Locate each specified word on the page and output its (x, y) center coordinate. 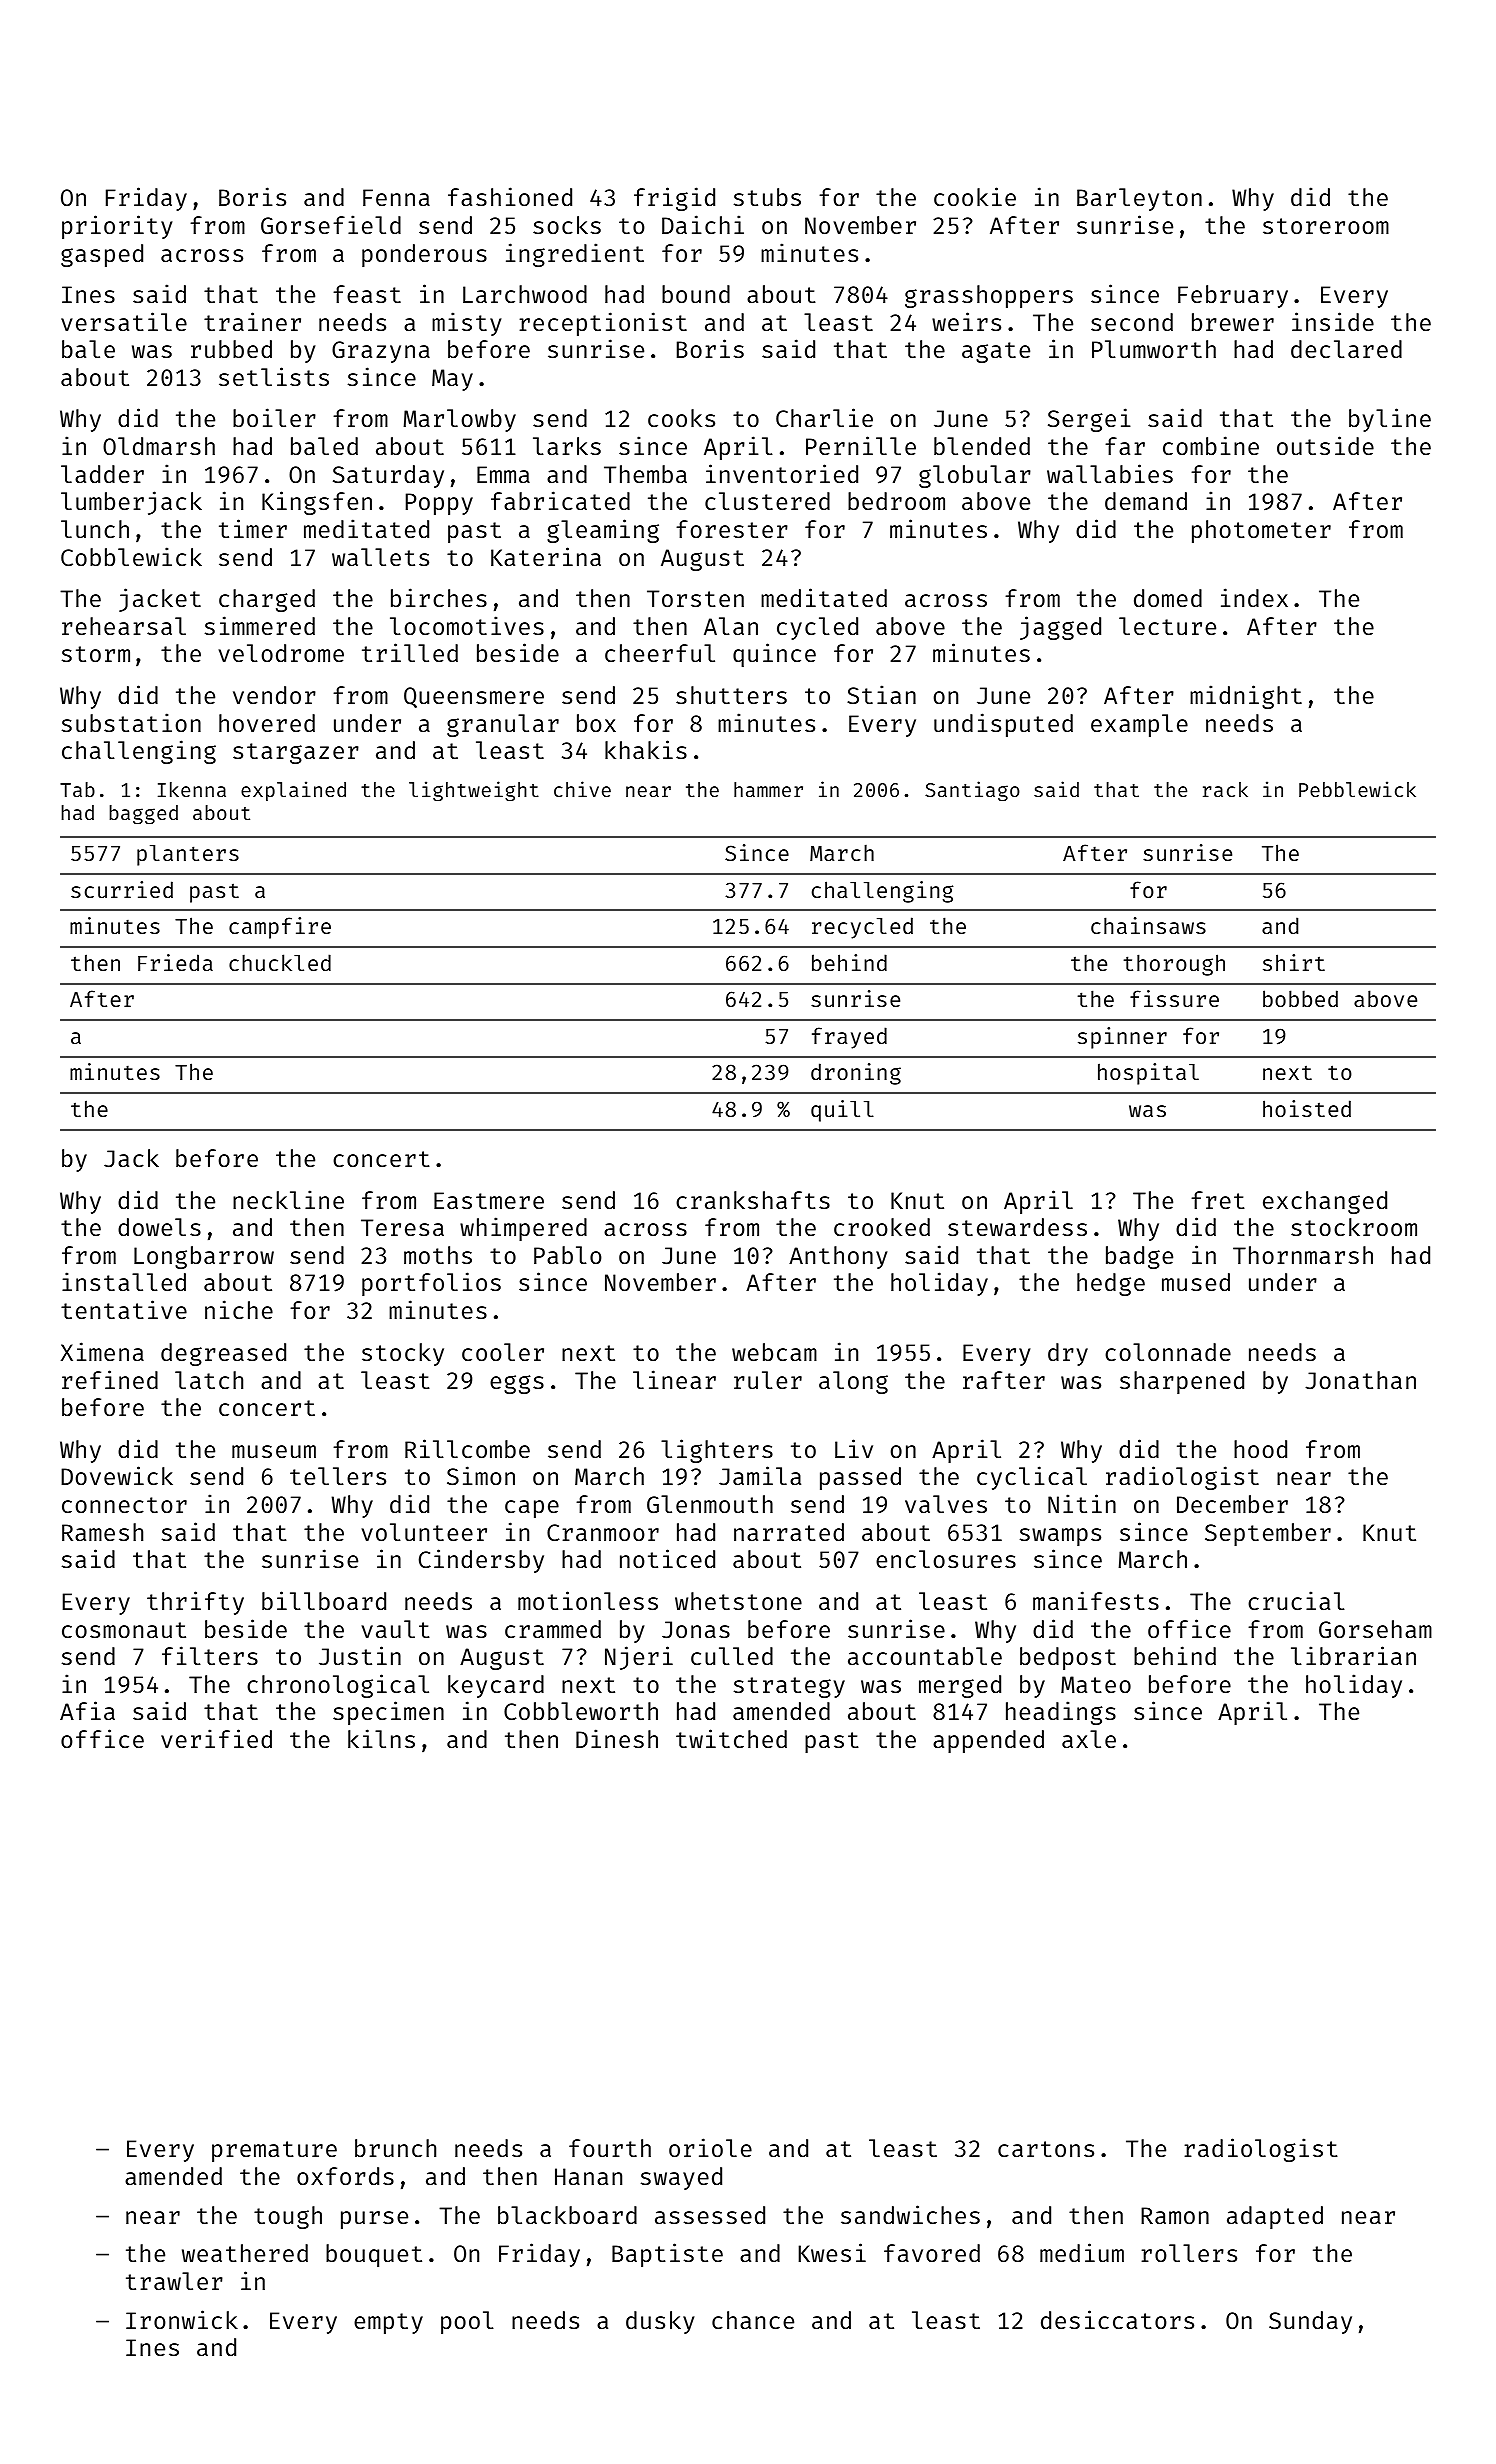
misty (467, 324)
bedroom (896, 501)
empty (388, 2323)
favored (932, 2253)
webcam (774, 1352)
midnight (1246, 697)
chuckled (280, 962)
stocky (403, 1354)
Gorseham (1375, 1629)
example (1139, 725)
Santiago (972, 791)
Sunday (1310, 2322)
